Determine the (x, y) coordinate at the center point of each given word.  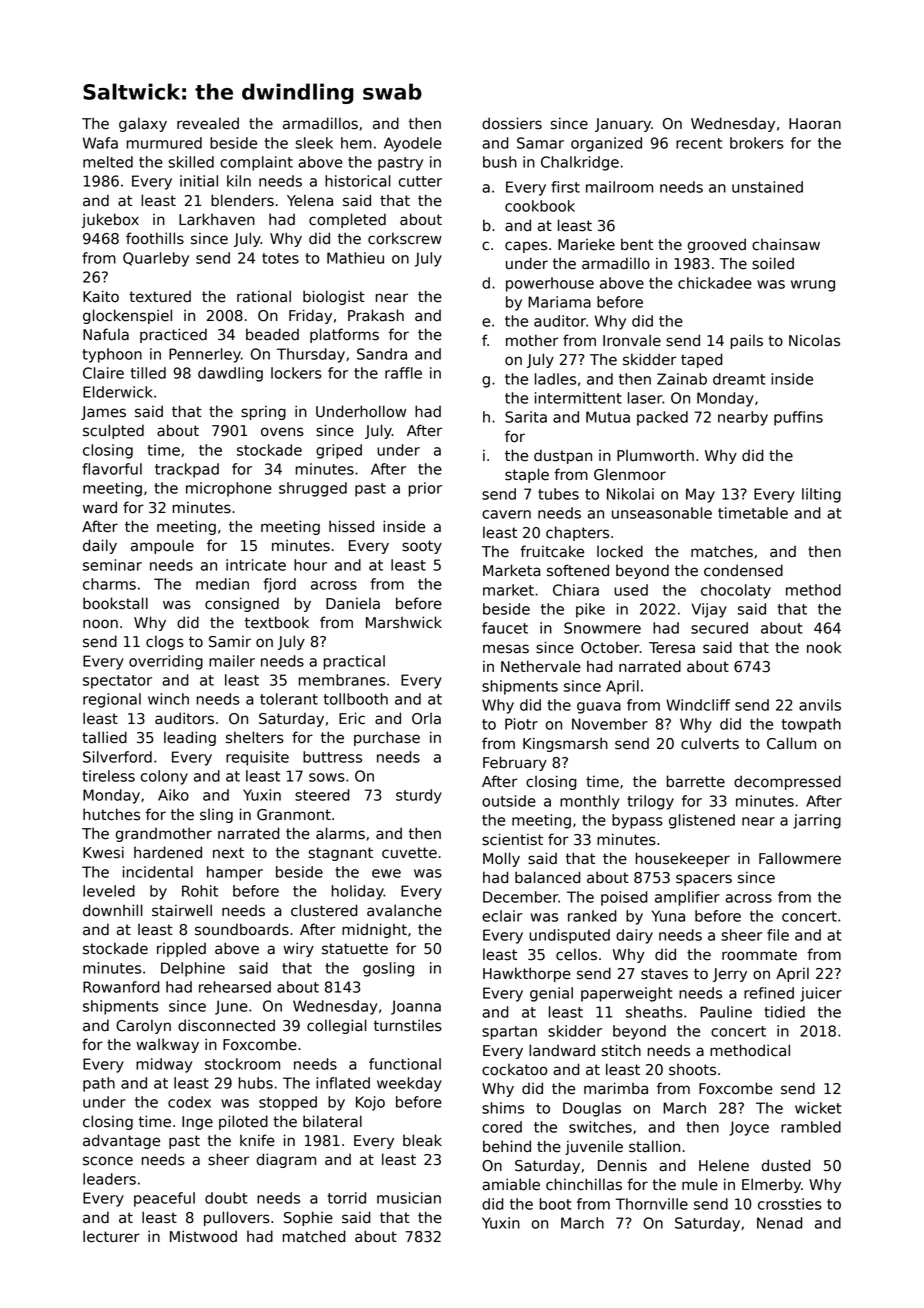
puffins (798, 418)
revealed (208, 123)
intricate (256, 565)
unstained (767, 187)
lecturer (111, 1236)
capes (526, 247)
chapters (577, 533)
